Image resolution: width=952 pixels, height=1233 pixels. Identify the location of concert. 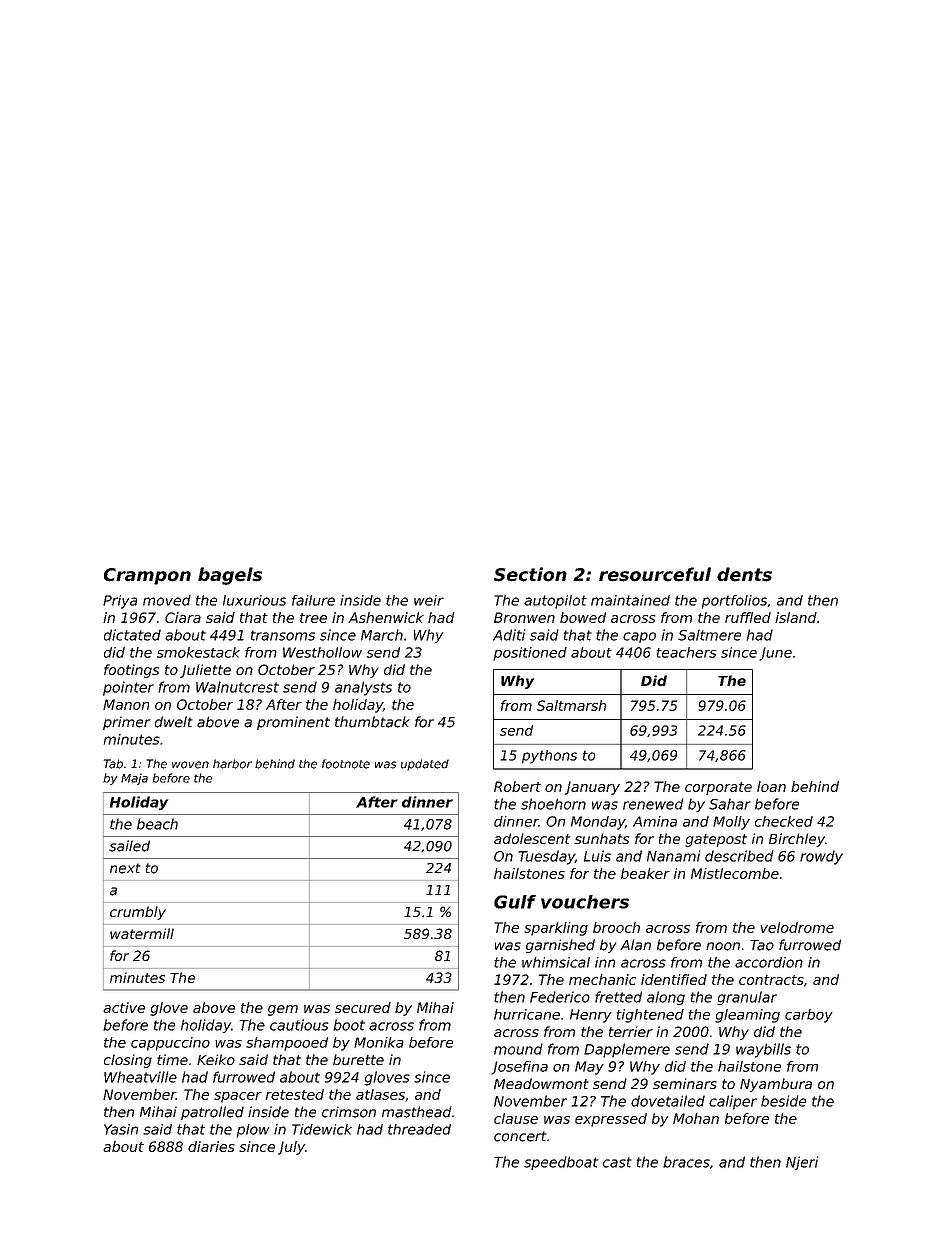
(520, 1136).
